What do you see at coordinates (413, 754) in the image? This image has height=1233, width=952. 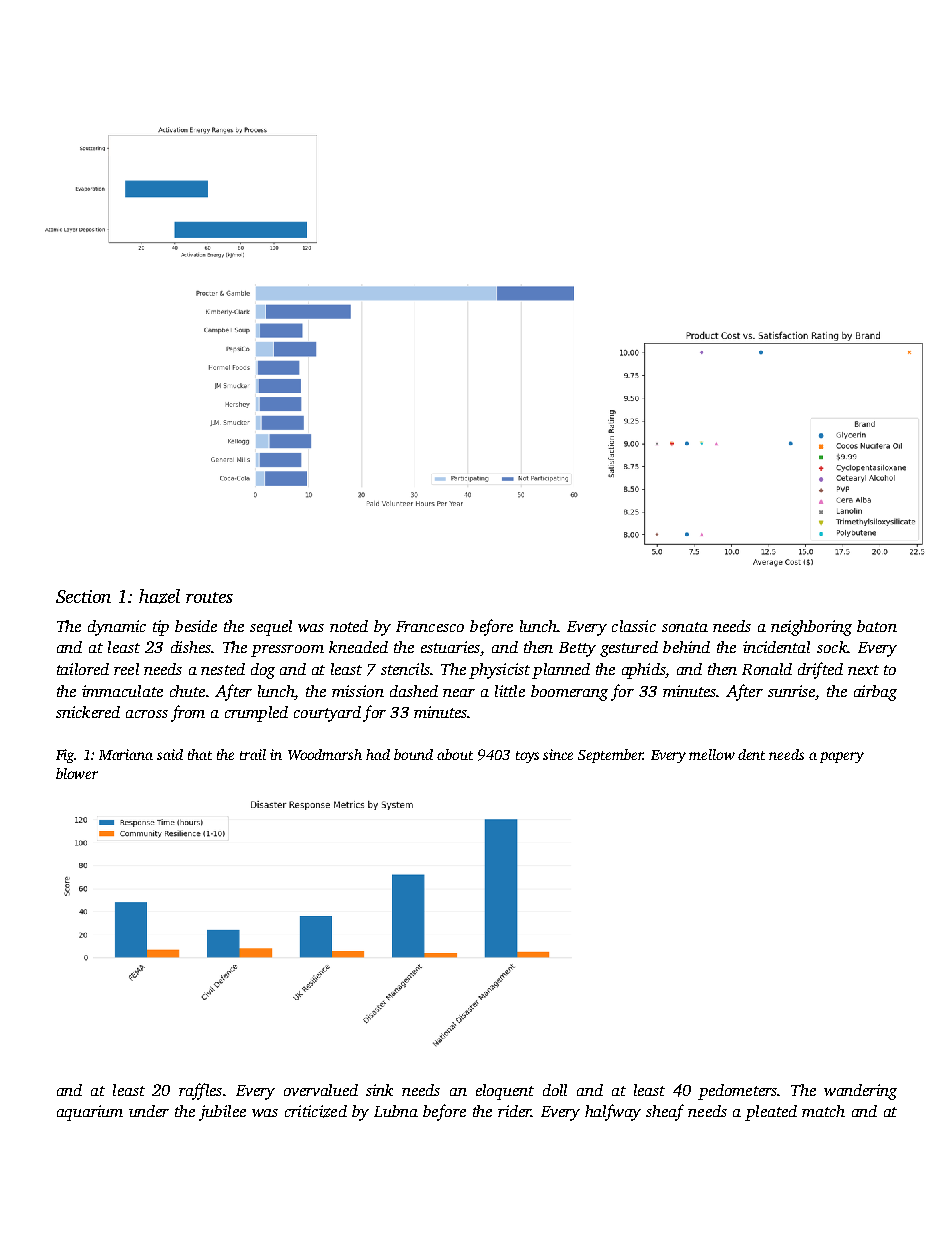 I see `bound` at bounding box center [413, 754].
